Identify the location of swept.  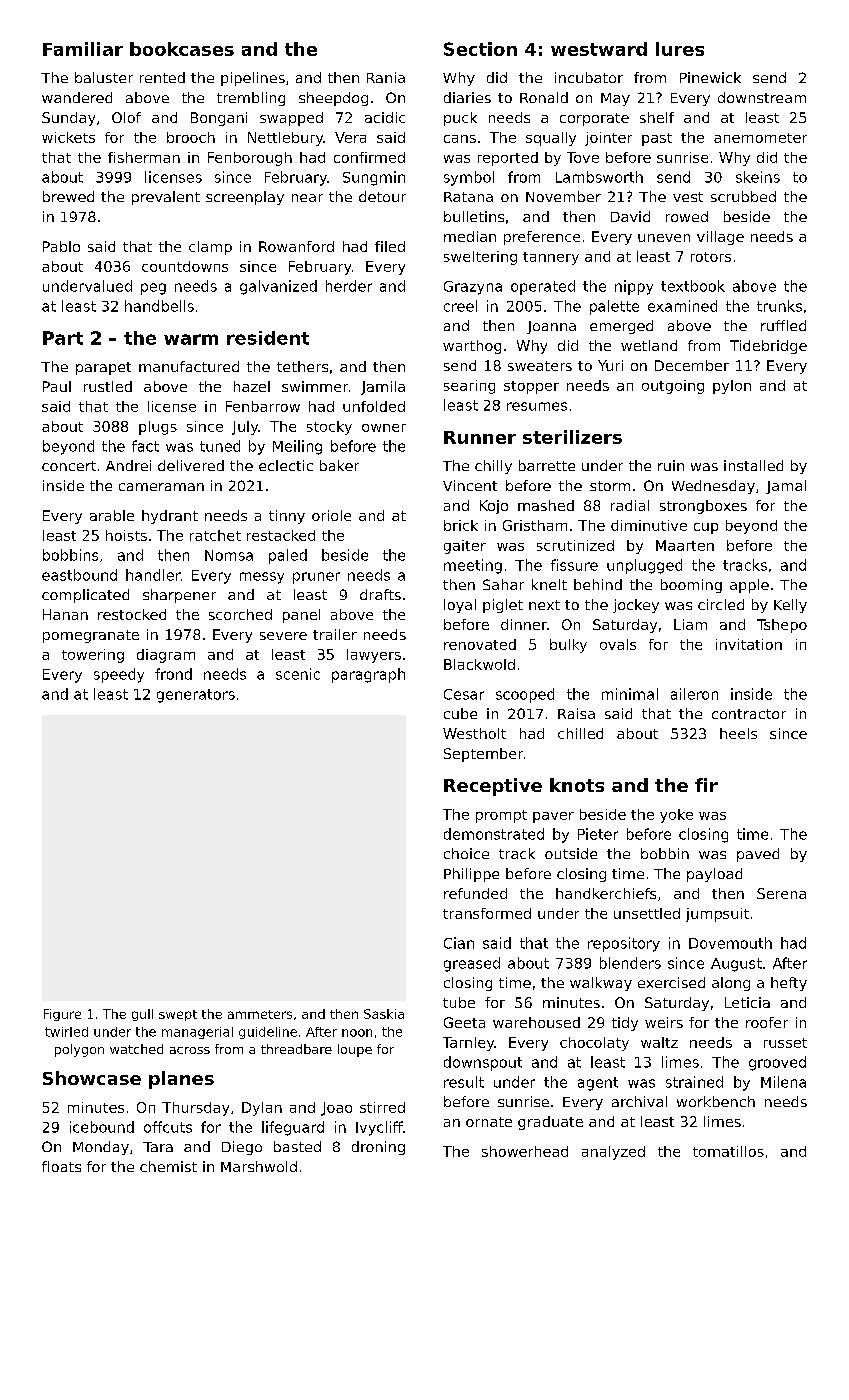
(178, 1015).
